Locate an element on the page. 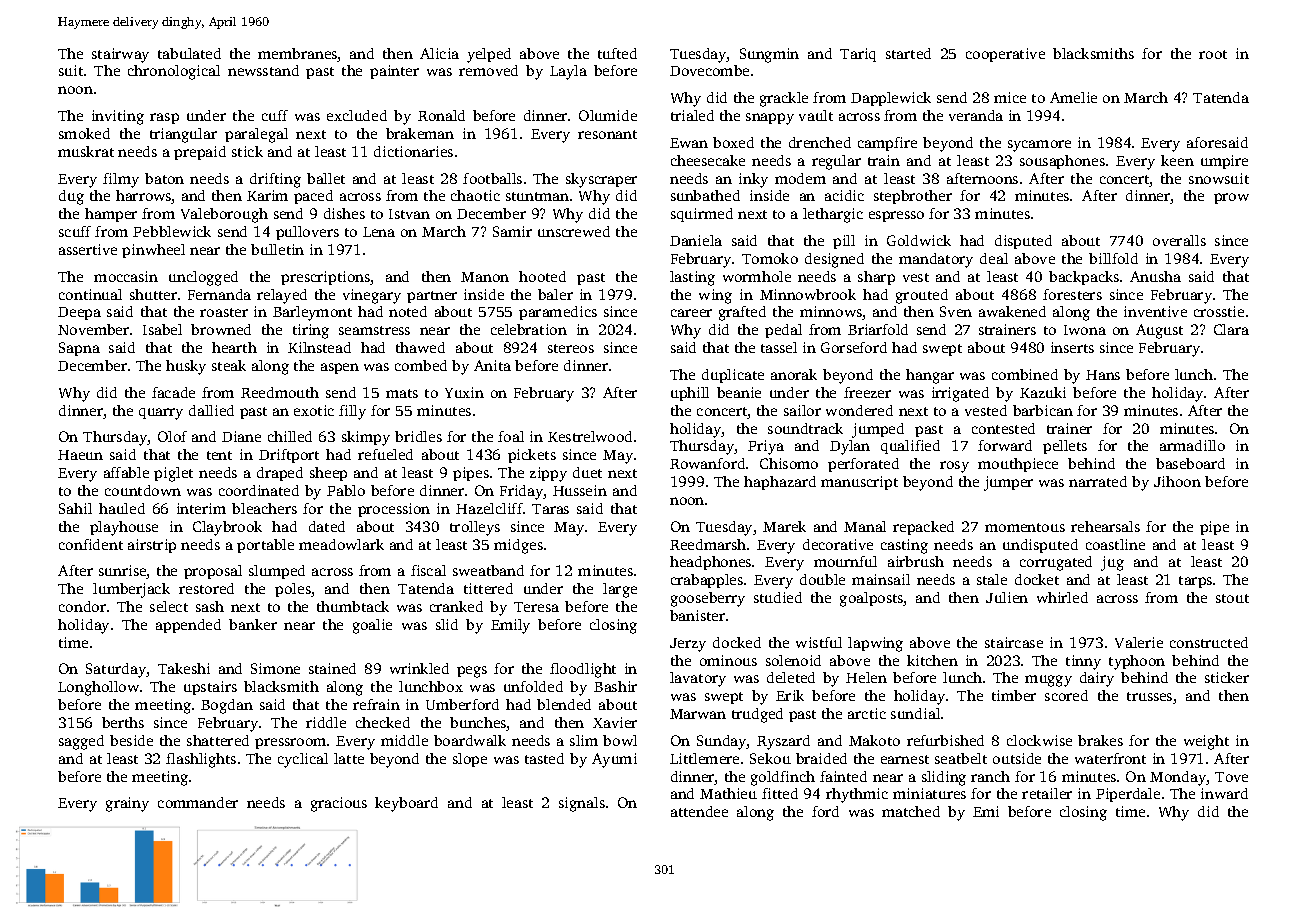 This page has height=924, width=1308. foal is located at coordinates (511, 436).
